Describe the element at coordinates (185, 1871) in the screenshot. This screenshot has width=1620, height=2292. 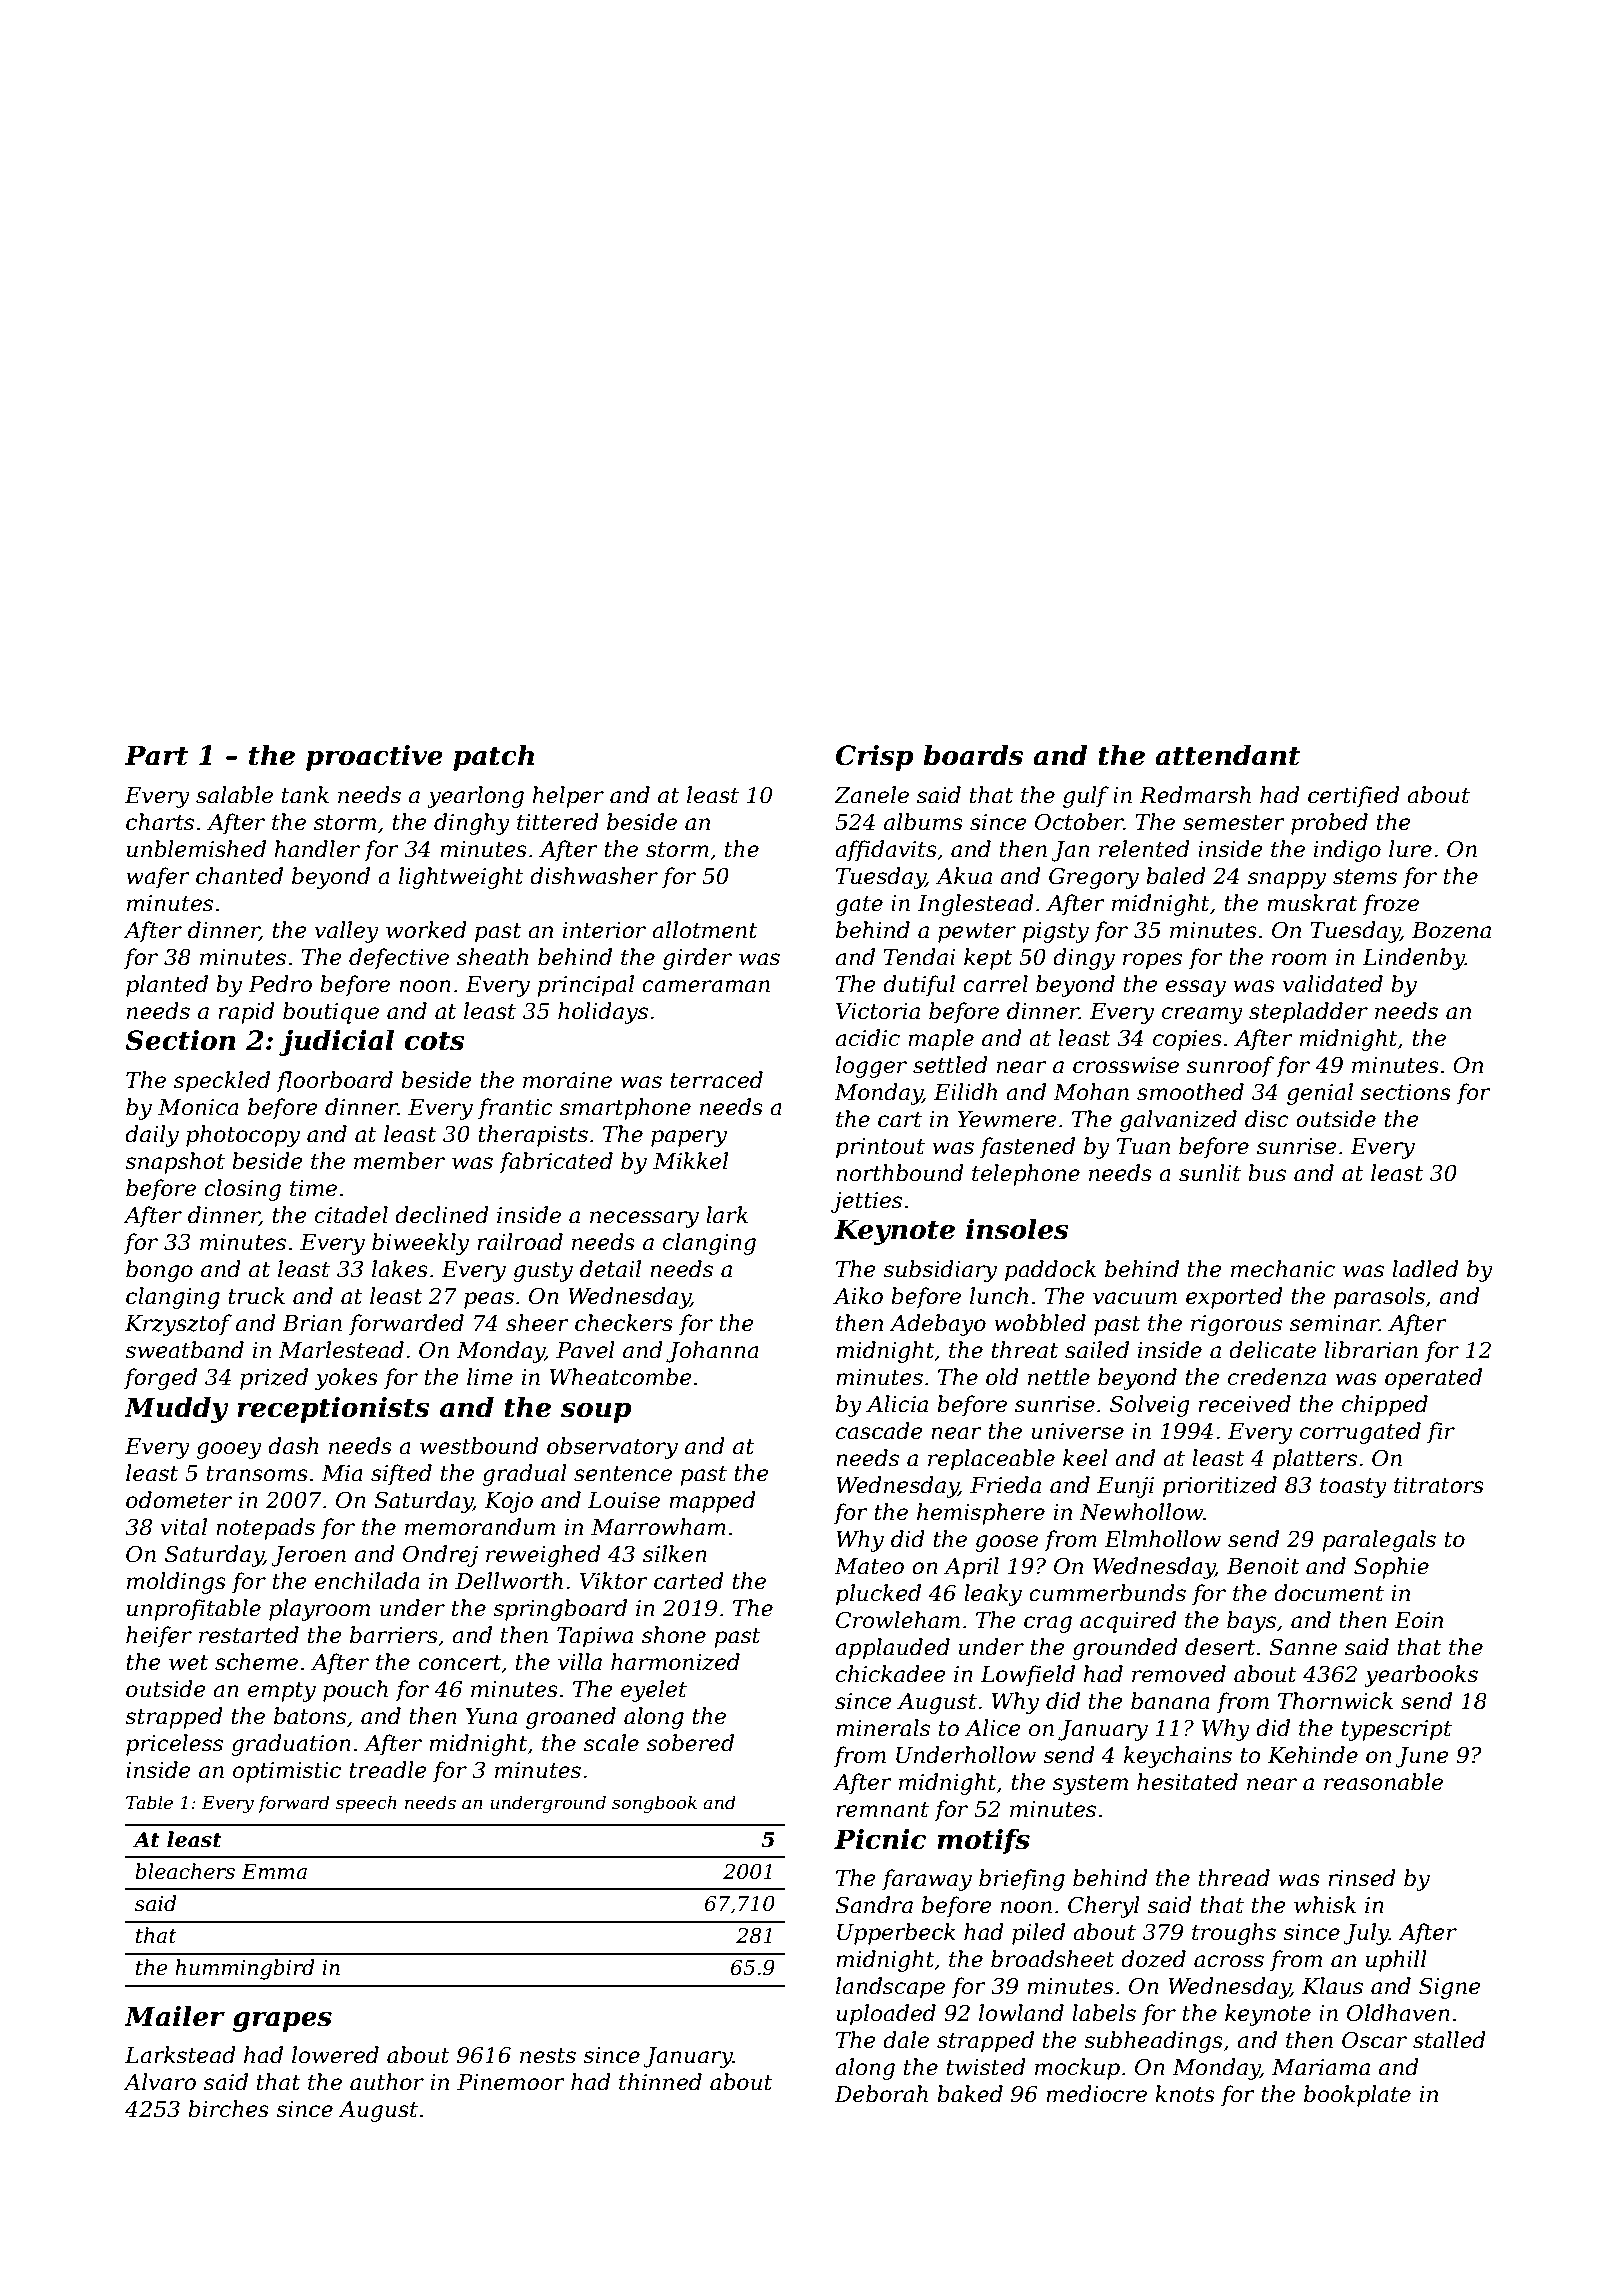
I see `bleachers` at that location.
